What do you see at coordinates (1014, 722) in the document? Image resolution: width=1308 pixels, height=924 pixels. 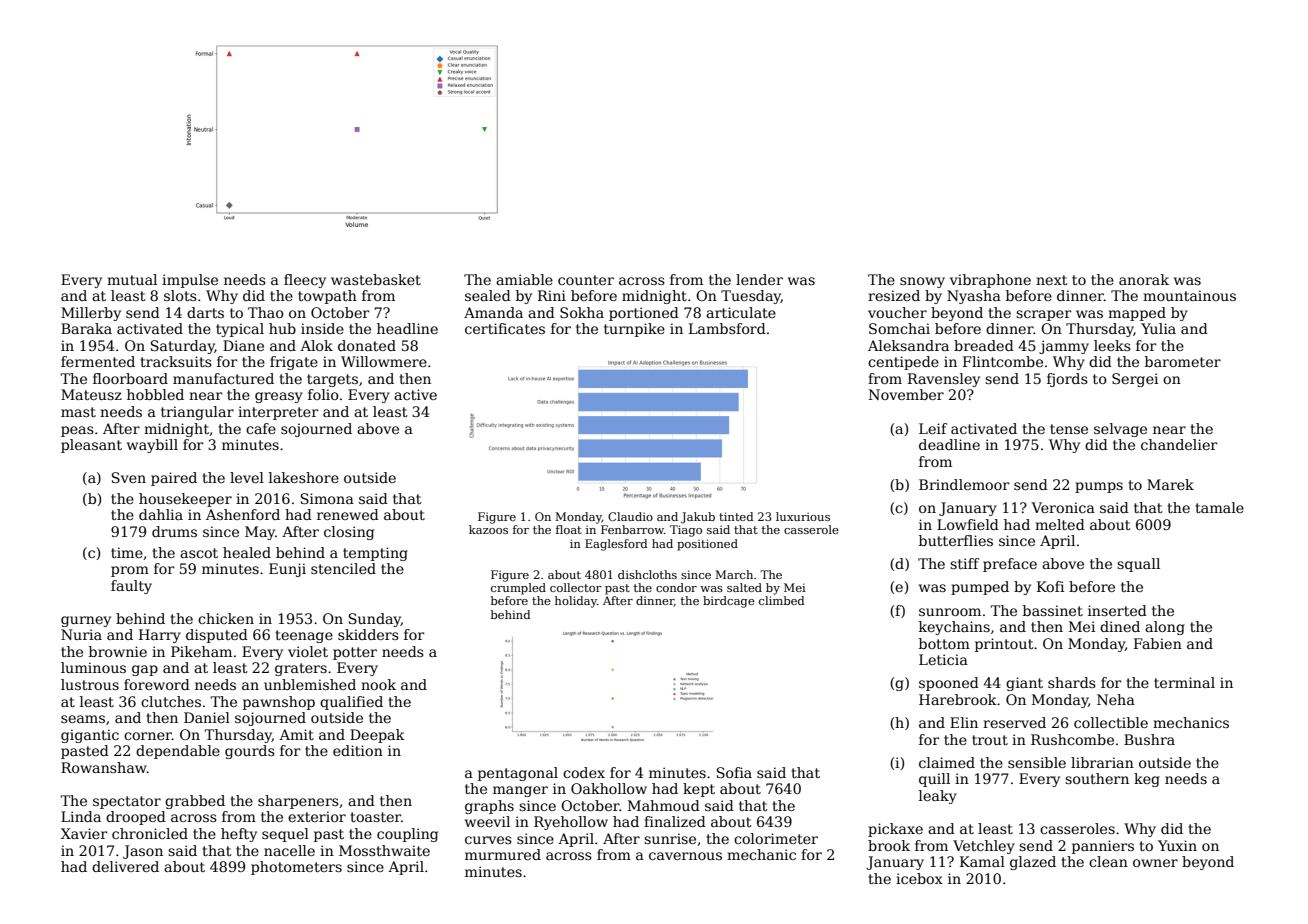 I see `reserved` at bounding box center [1014, 722].
